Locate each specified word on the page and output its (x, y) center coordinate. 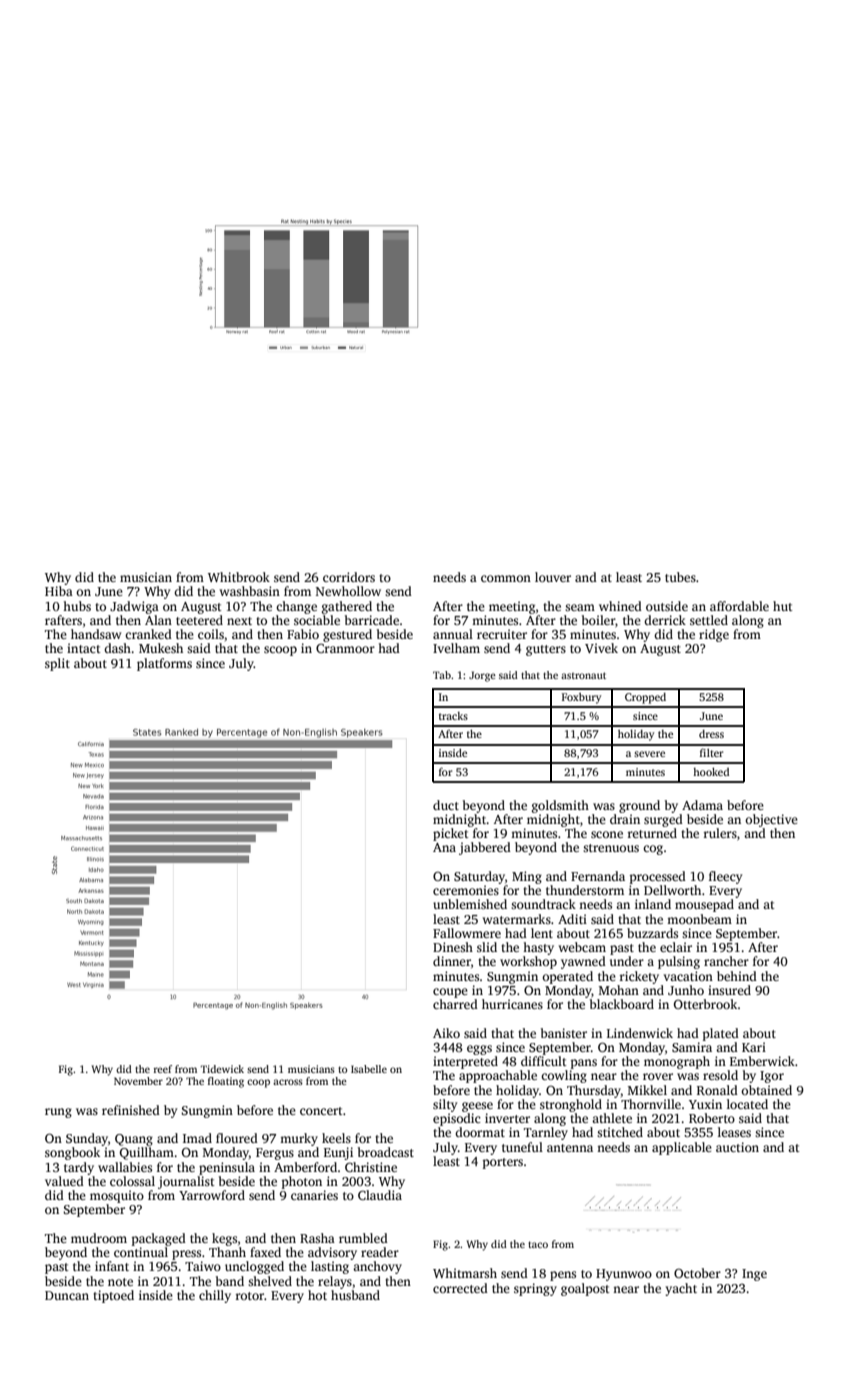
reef (163, 1069)
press (186, 1255)
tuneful (522, 1147)
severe (649, 754)
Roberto (712, 1118)
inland (653, 904)
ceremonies (466, 890)
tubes (680, 577)
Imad (197, 1138)
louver (553, 577)
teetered (199, 620)
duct (446, 805)
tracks (453, 716)
